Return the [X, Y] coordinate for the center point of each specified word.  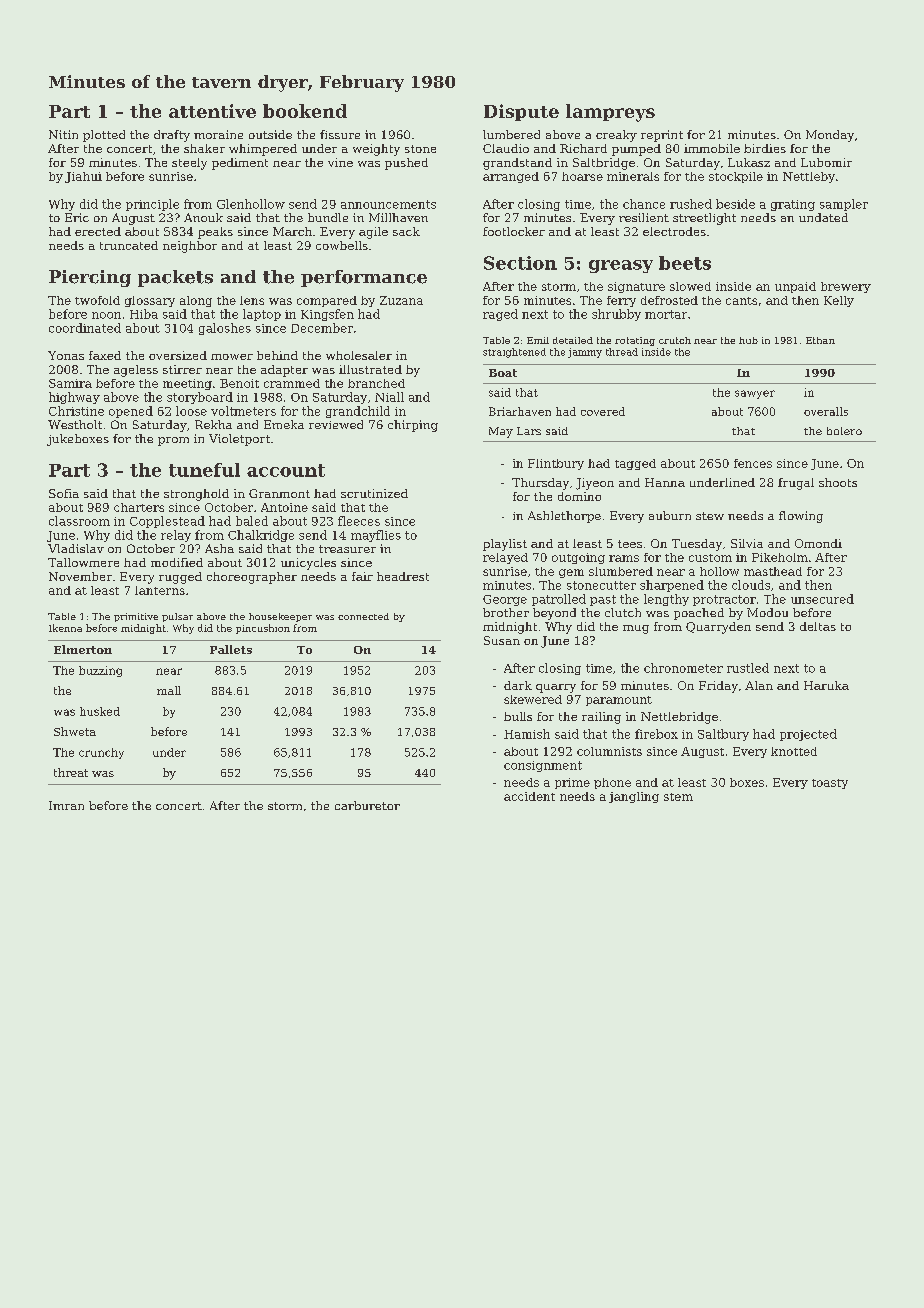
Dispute [521, 112]
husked [100, 711]
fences [753, 463]
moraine [218, 134]
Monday [830, 136]
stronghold [196, 495]
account [286, 470]
